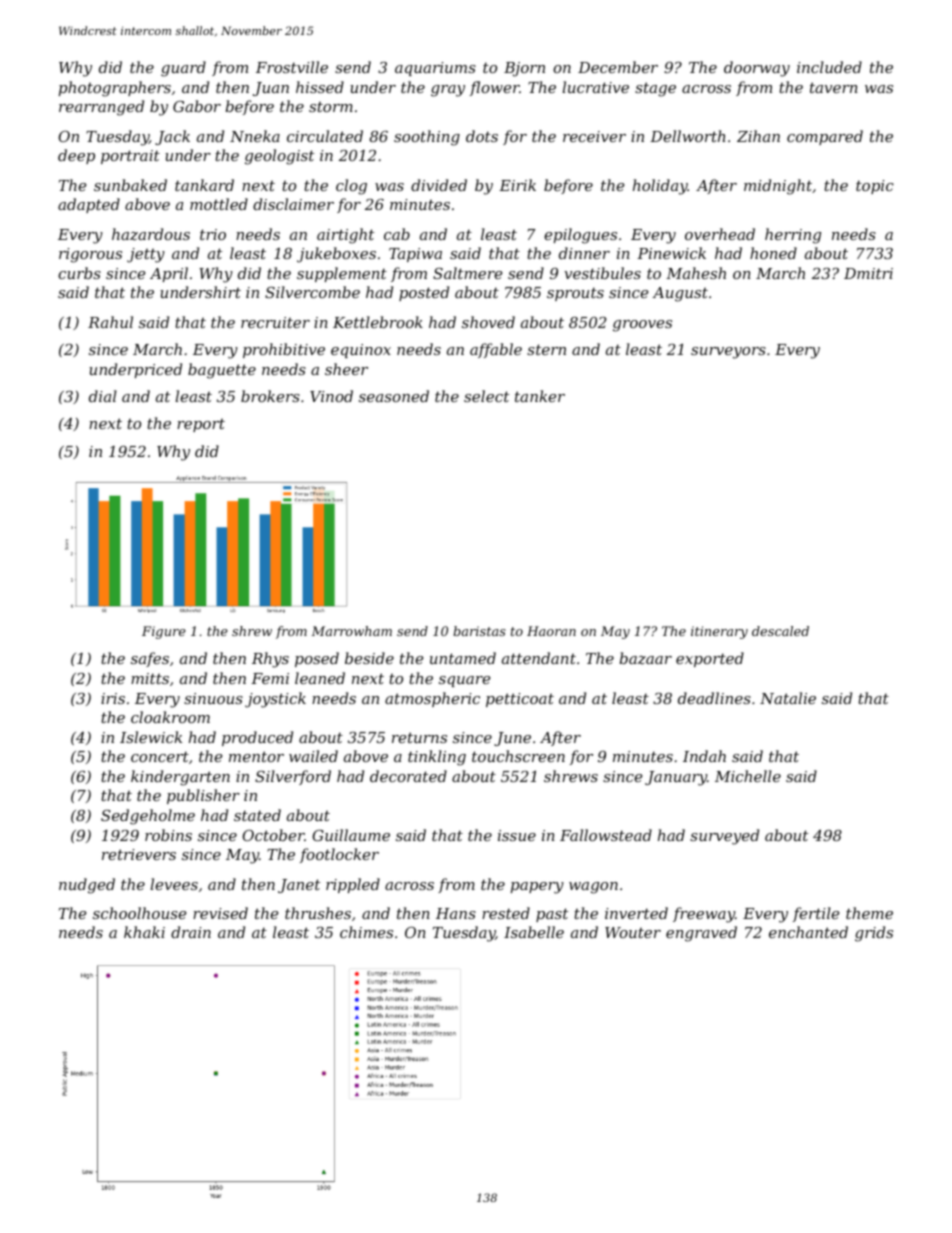 Image resolution: width=952 pixels, height=1233 pixels. Describe the element at coordinates (788, 698) in the screenshot. I see `Natalie` at that location.
